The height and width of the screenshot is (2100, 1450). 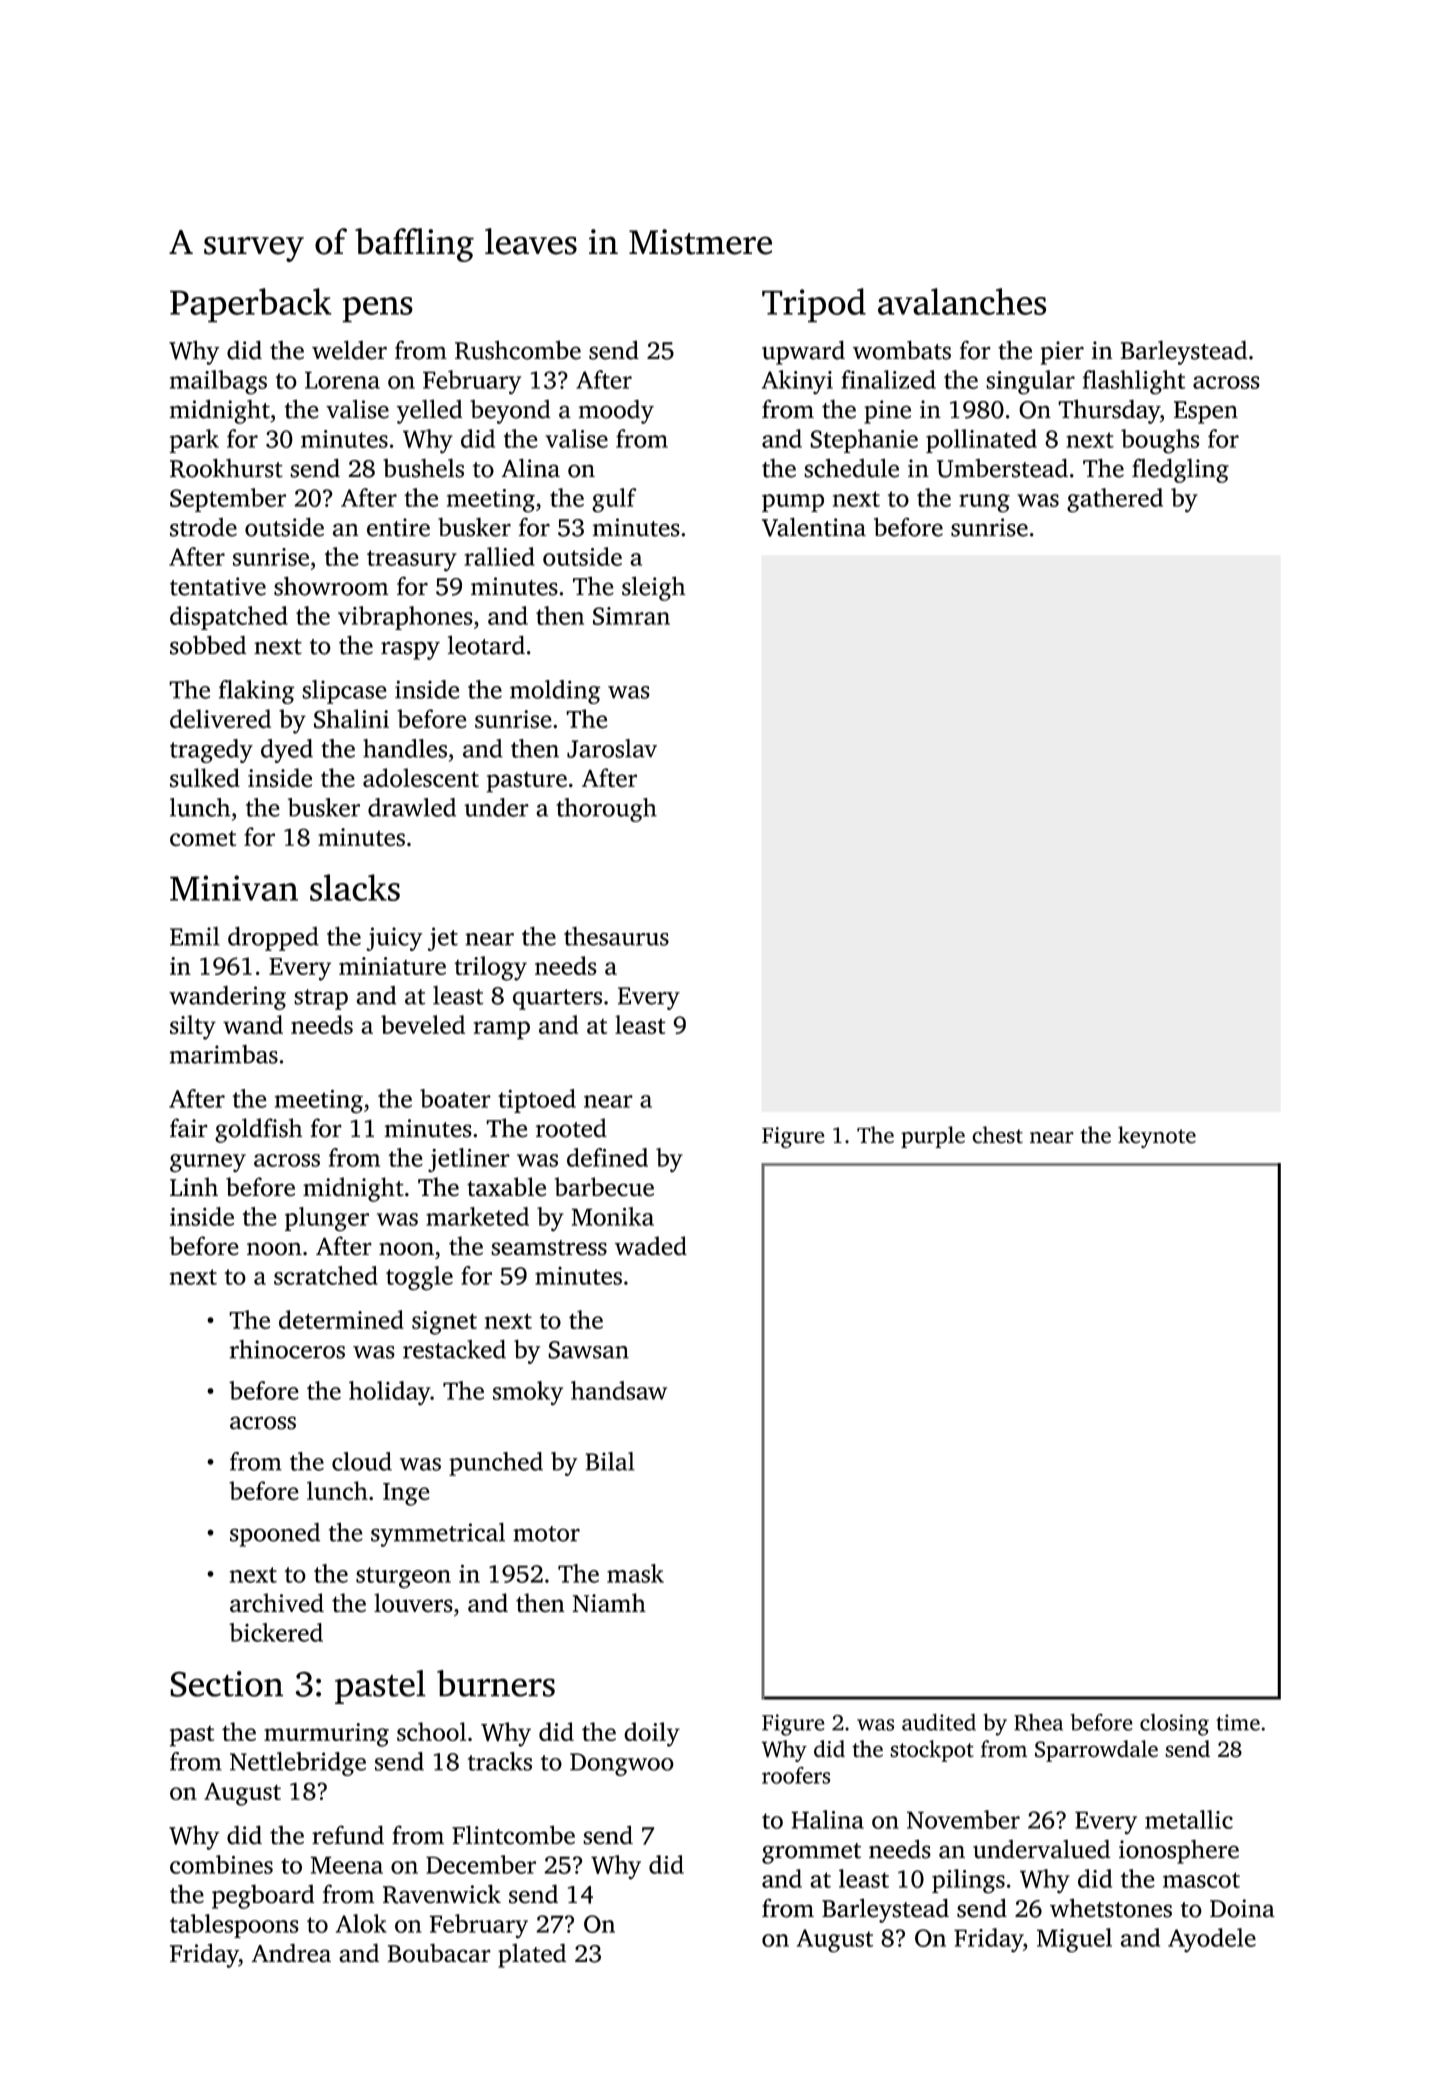 I want to click on strode, so click(x=203, y=527).
